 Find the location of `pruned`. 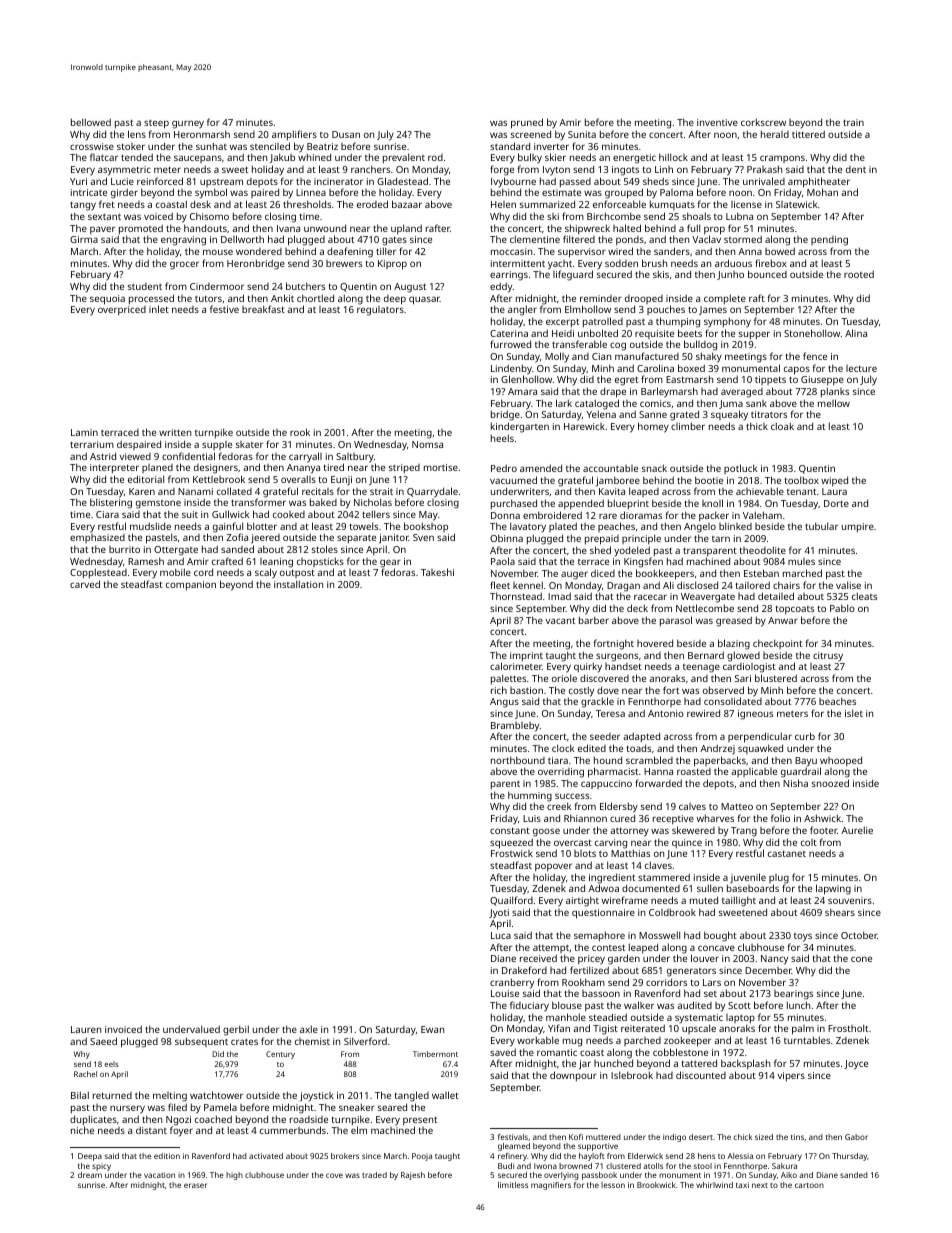

pruned is located at coordinates (527, 123).
